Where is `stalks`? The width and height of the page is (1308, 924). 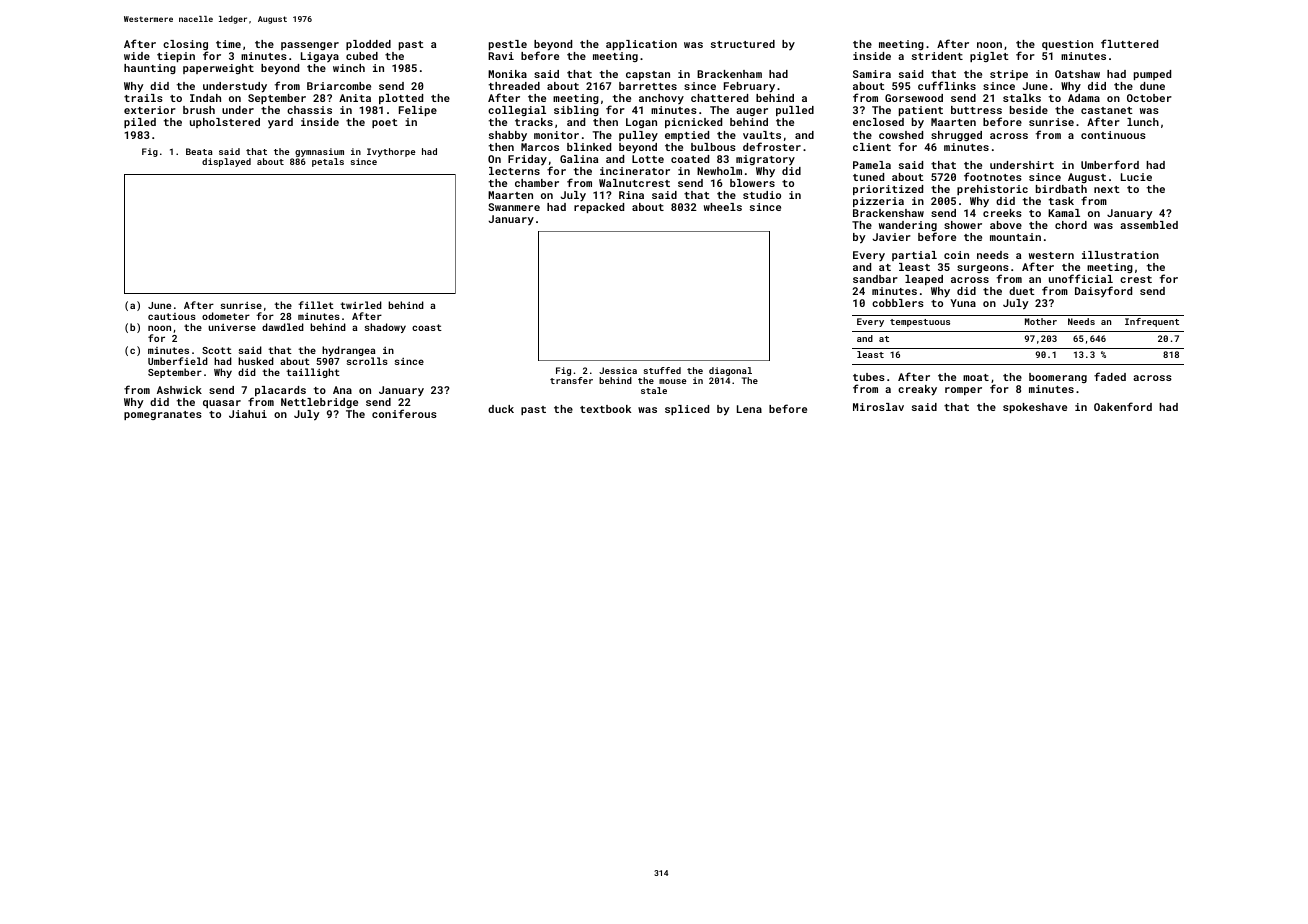
stalks is located at coordinates (1022, 98).
